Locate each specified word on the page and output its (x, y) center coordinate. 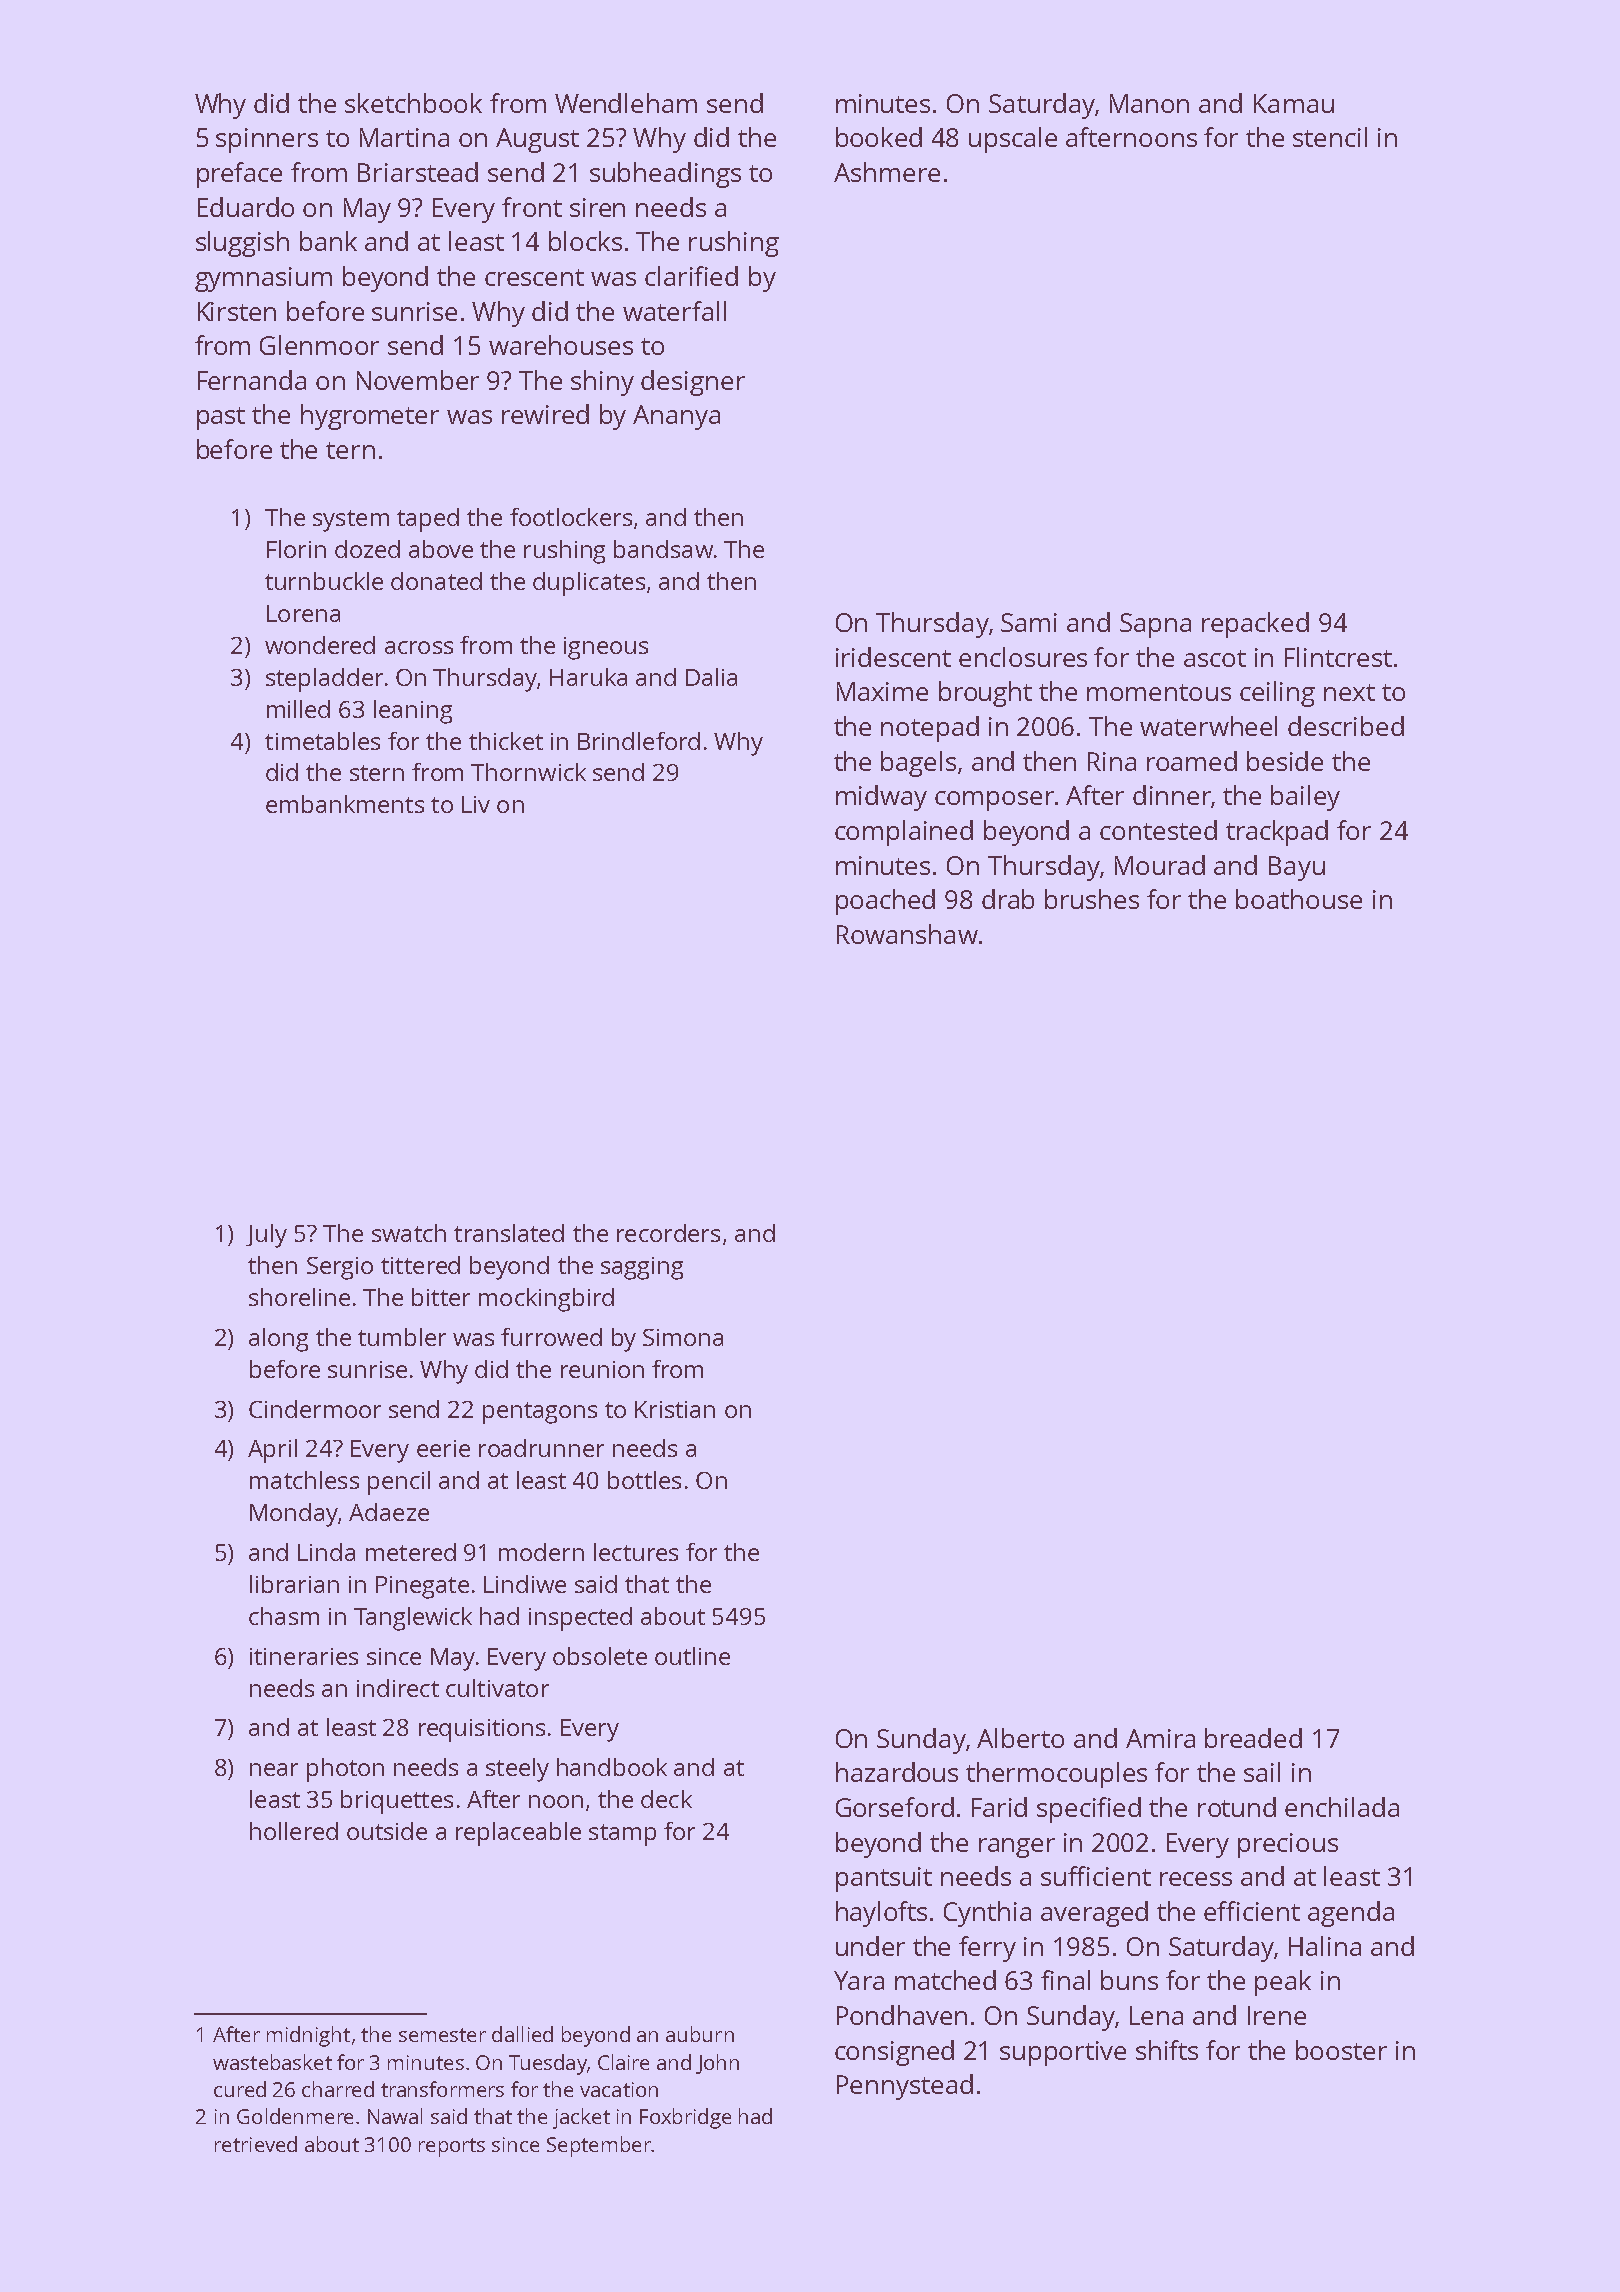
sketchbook (413, 103)
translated (509, 1233)
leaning (413, 712)
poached (885, 902)
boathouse (1299, 899)
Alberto (1020, 1738)
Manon (1149, 103)
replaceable (518, 1834)
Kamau (1294, 103)
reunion (602, 1369)
